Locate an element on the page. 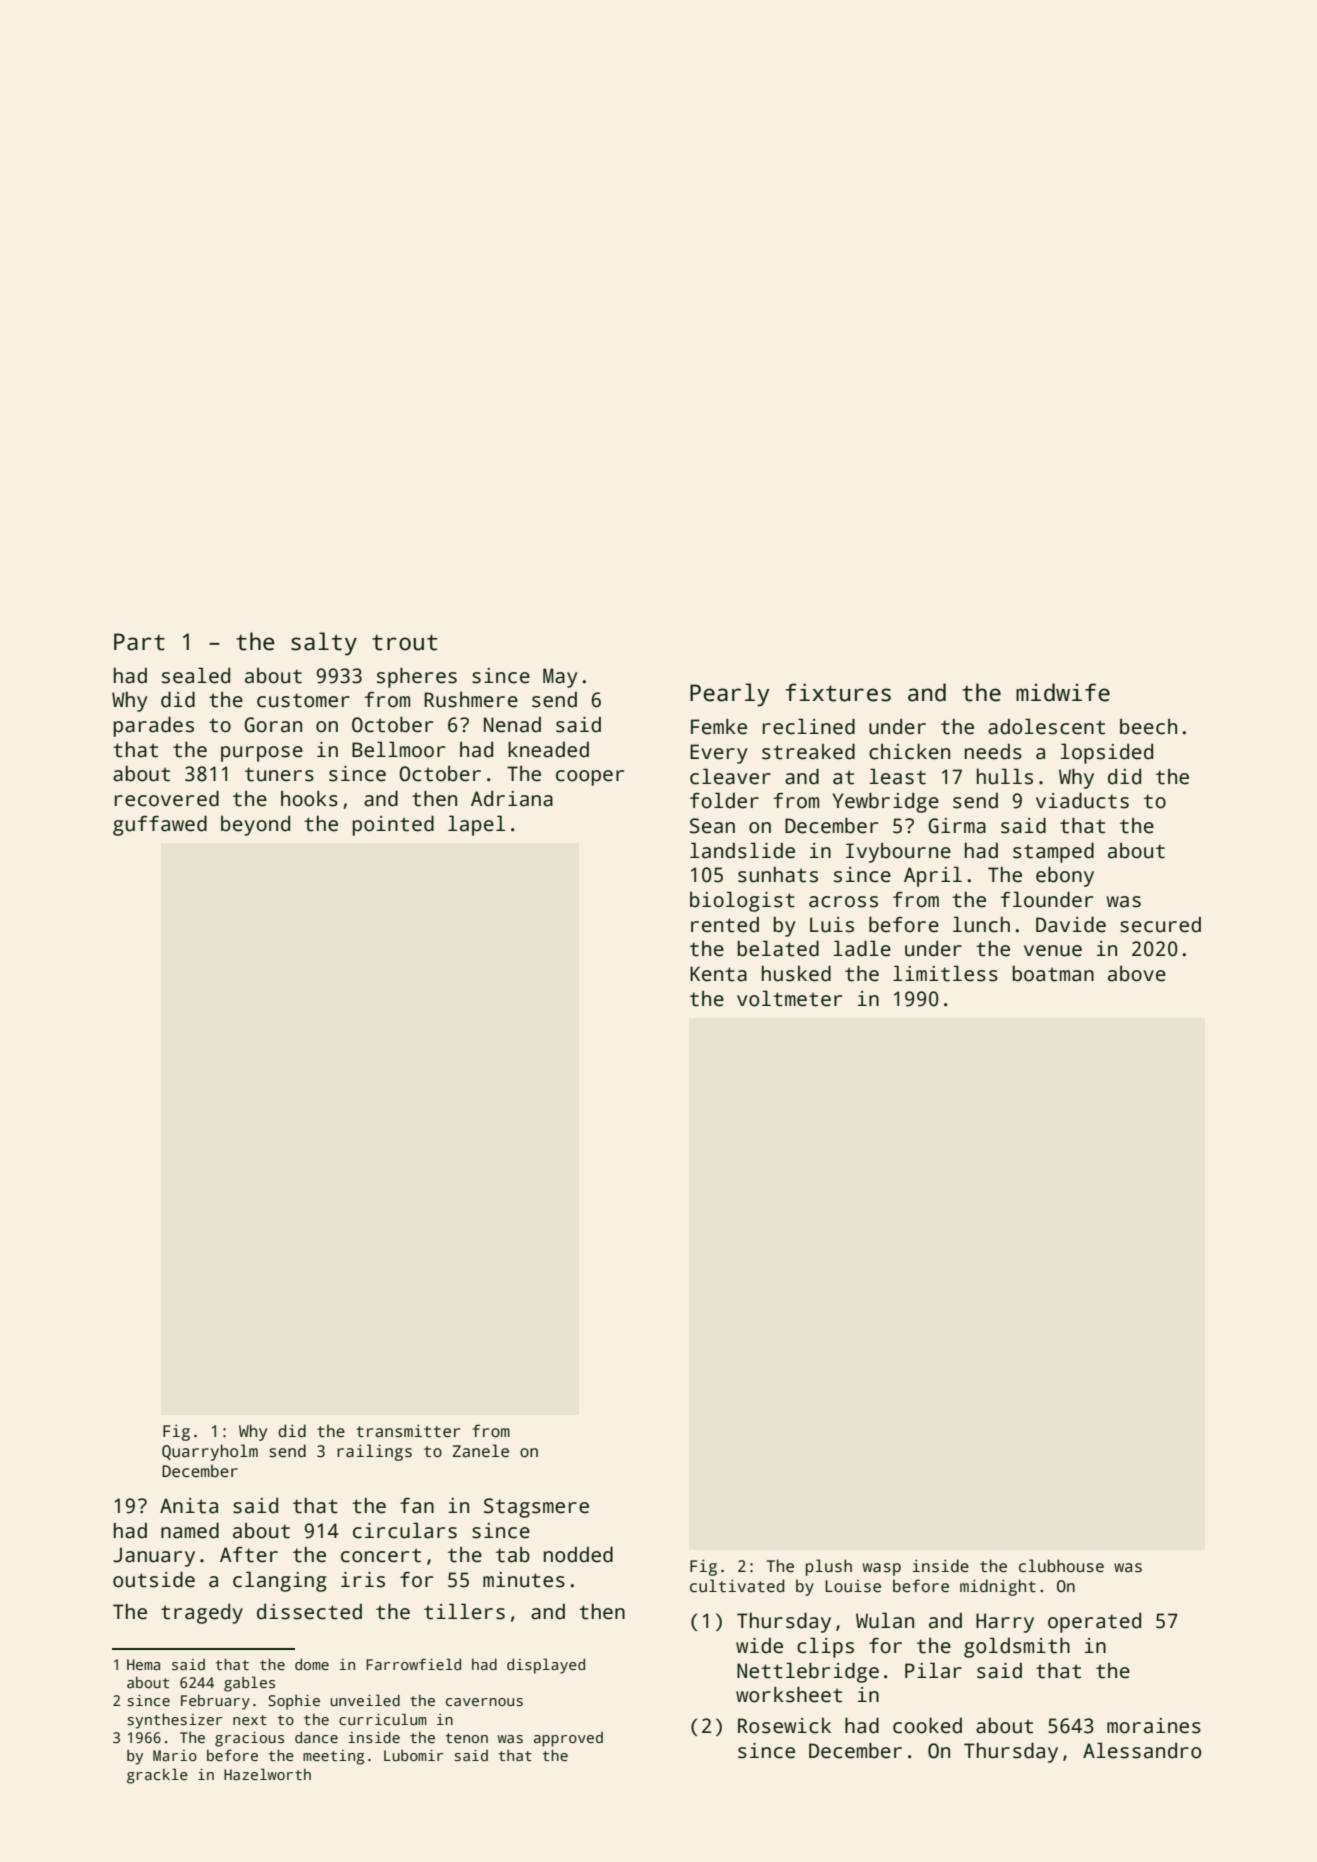 The width and height of the image is (1317, 1862). May is located at coordinates (560, 678).
